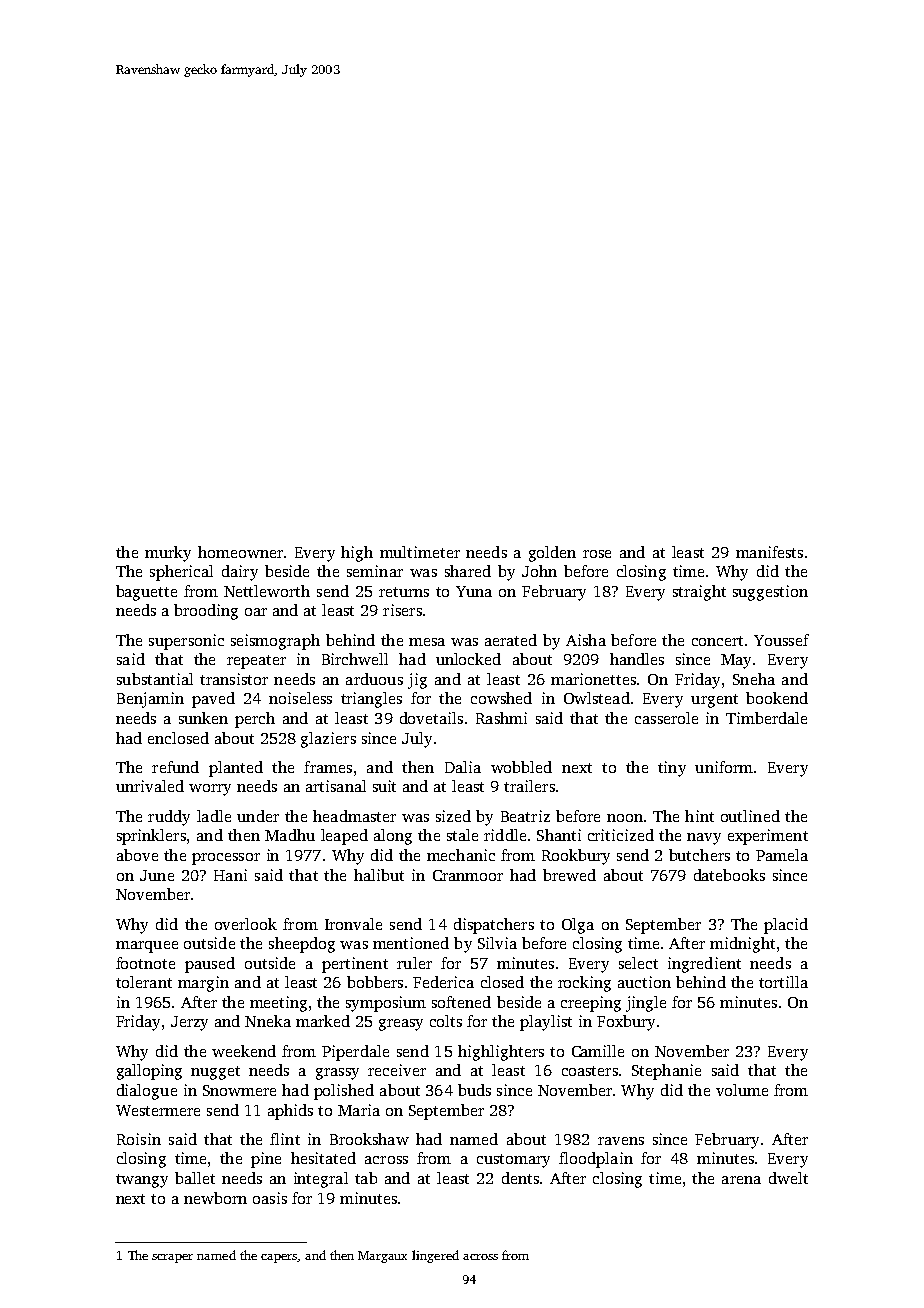 The height and width of the page is (1308, 924). Describe the element at coordinates (521, 767) in the page. I see `wobbled` at that location.
